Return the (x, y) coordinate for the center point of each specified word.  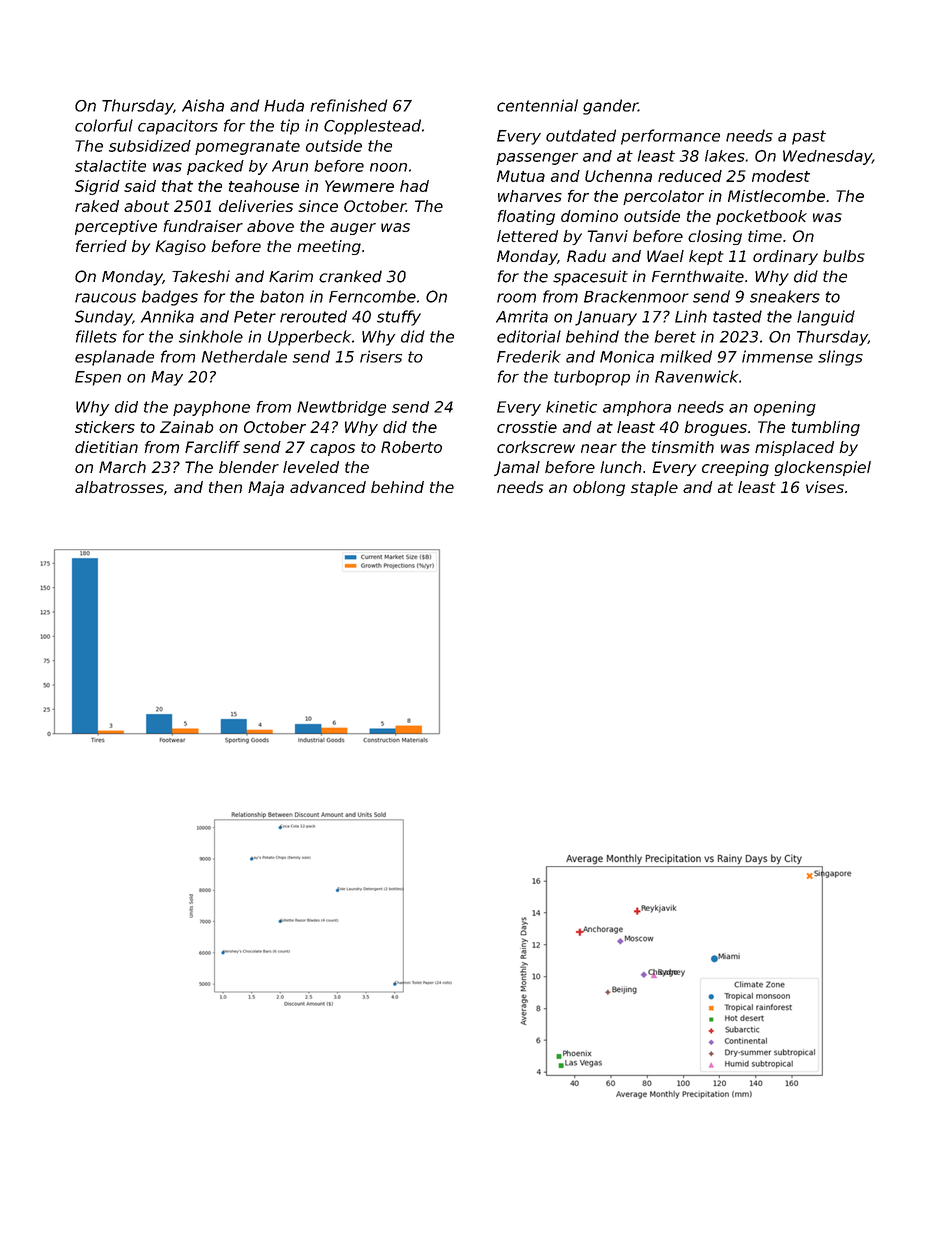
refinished (348, 105)
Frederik (529, 356)
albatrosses (119, 487)
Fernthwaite (698, 276)
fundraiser (203, 226)
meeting (329, 247)
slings (840, 358)
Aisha (203, 105)
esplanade (114, 358)
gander (610, 107)
